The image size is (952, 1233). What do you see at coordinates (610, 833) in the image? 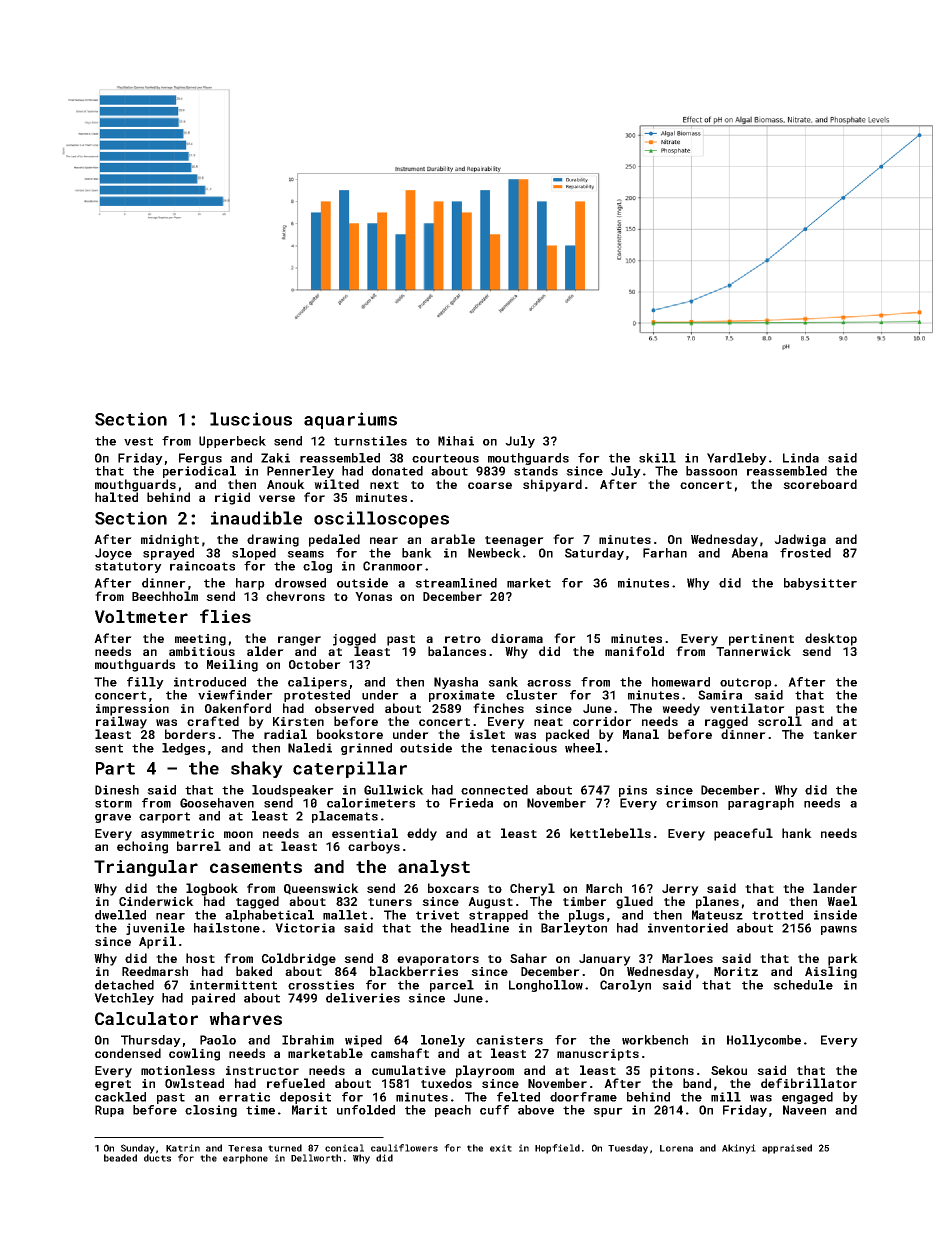
I see `kettlebells` at bounding box center [610, 833].
